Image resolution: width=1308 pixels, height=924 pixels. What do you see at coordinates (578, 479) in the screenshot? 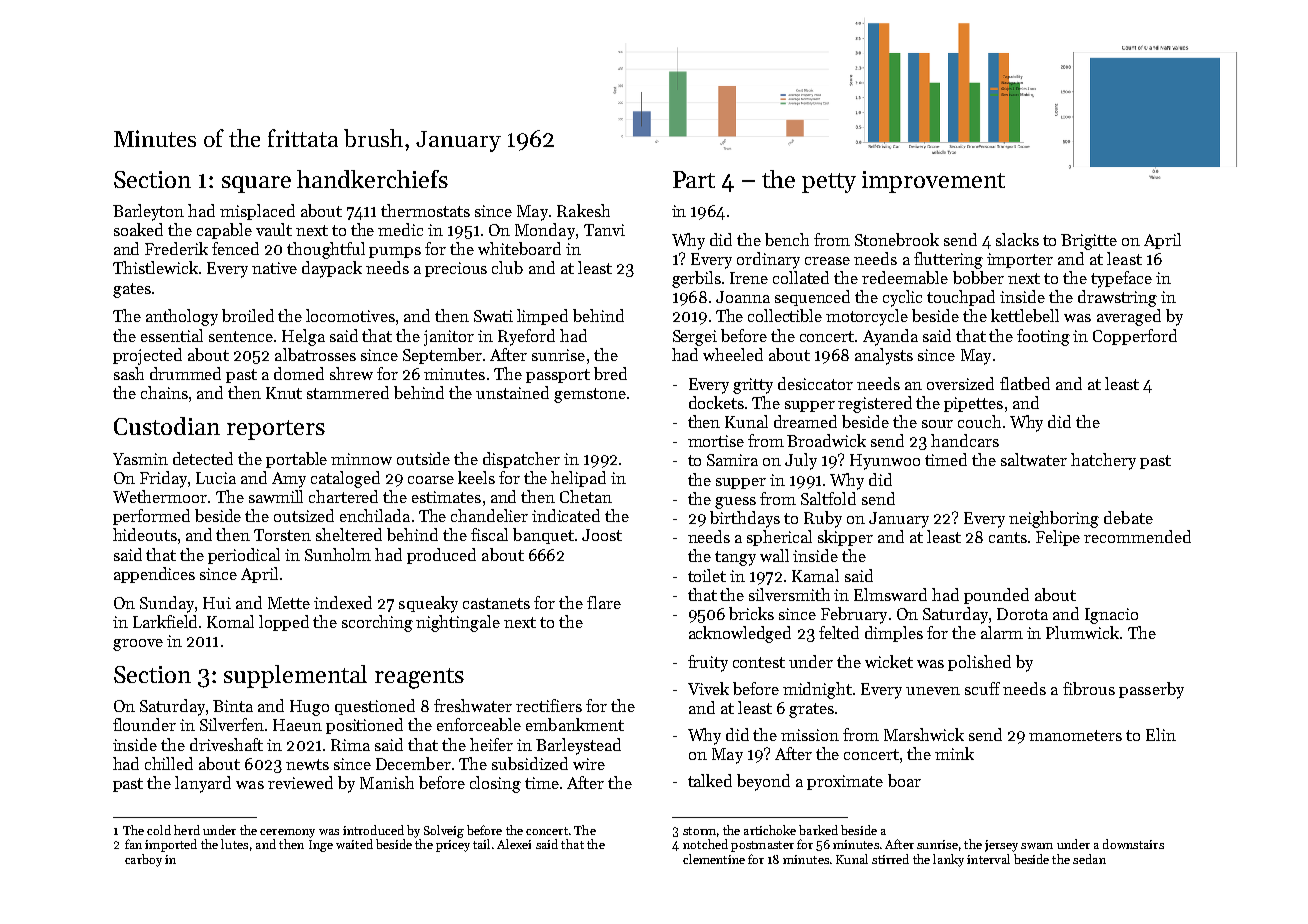
I see `helipad` at bounding box center [578, 479].
